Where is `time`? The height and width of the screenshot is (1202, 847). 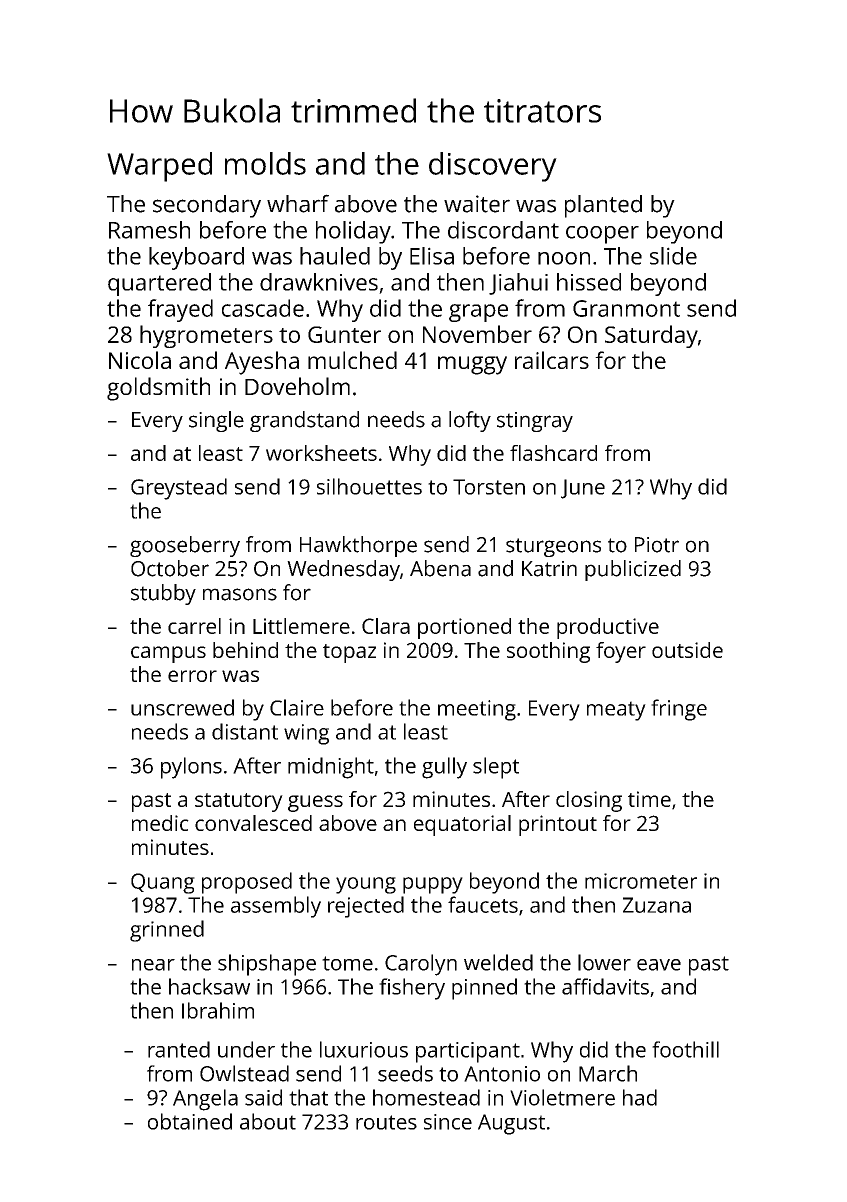
time is located at coordinates (649, 799).
